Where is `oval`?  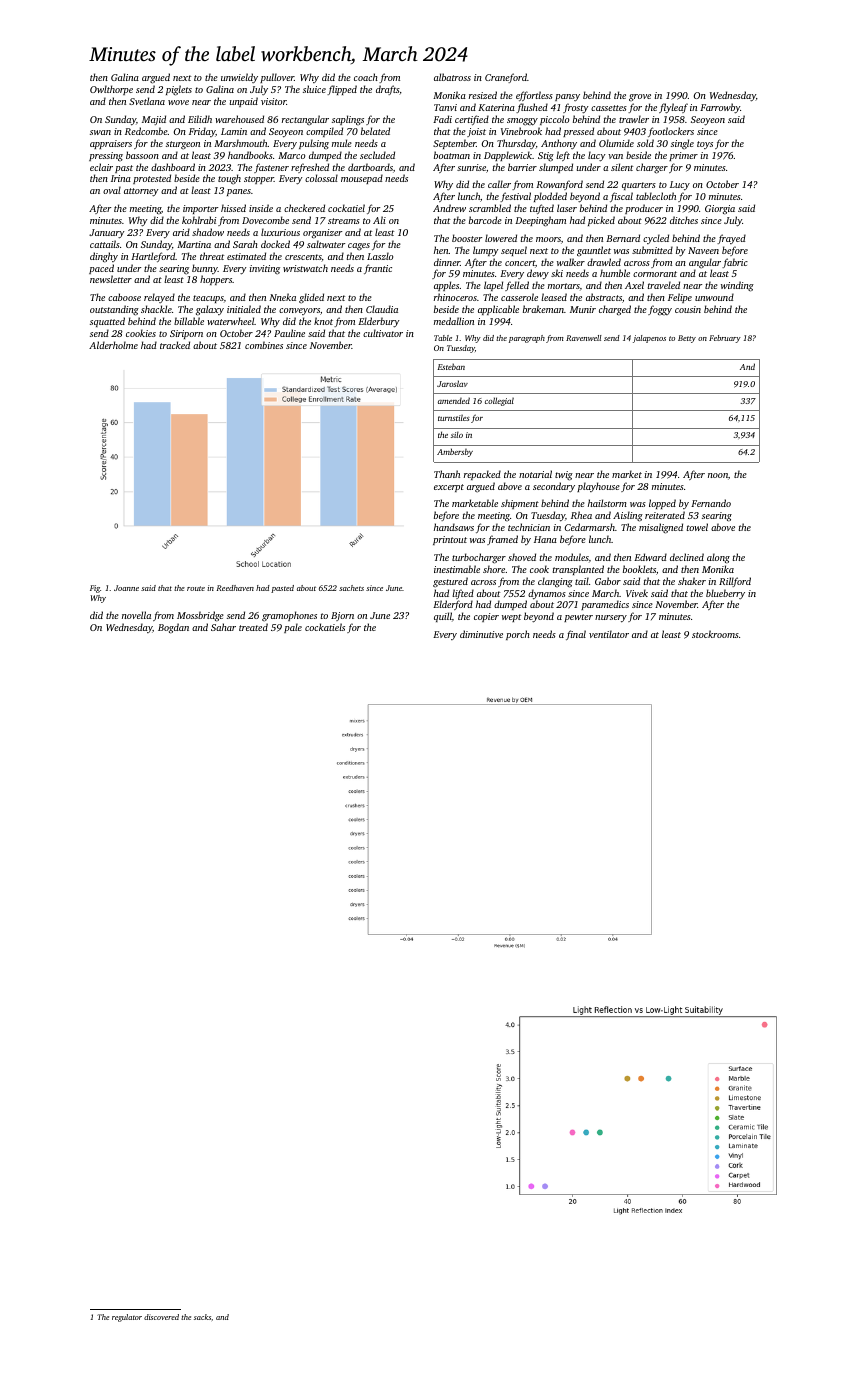 oval is located at coordinates (112, 190).
